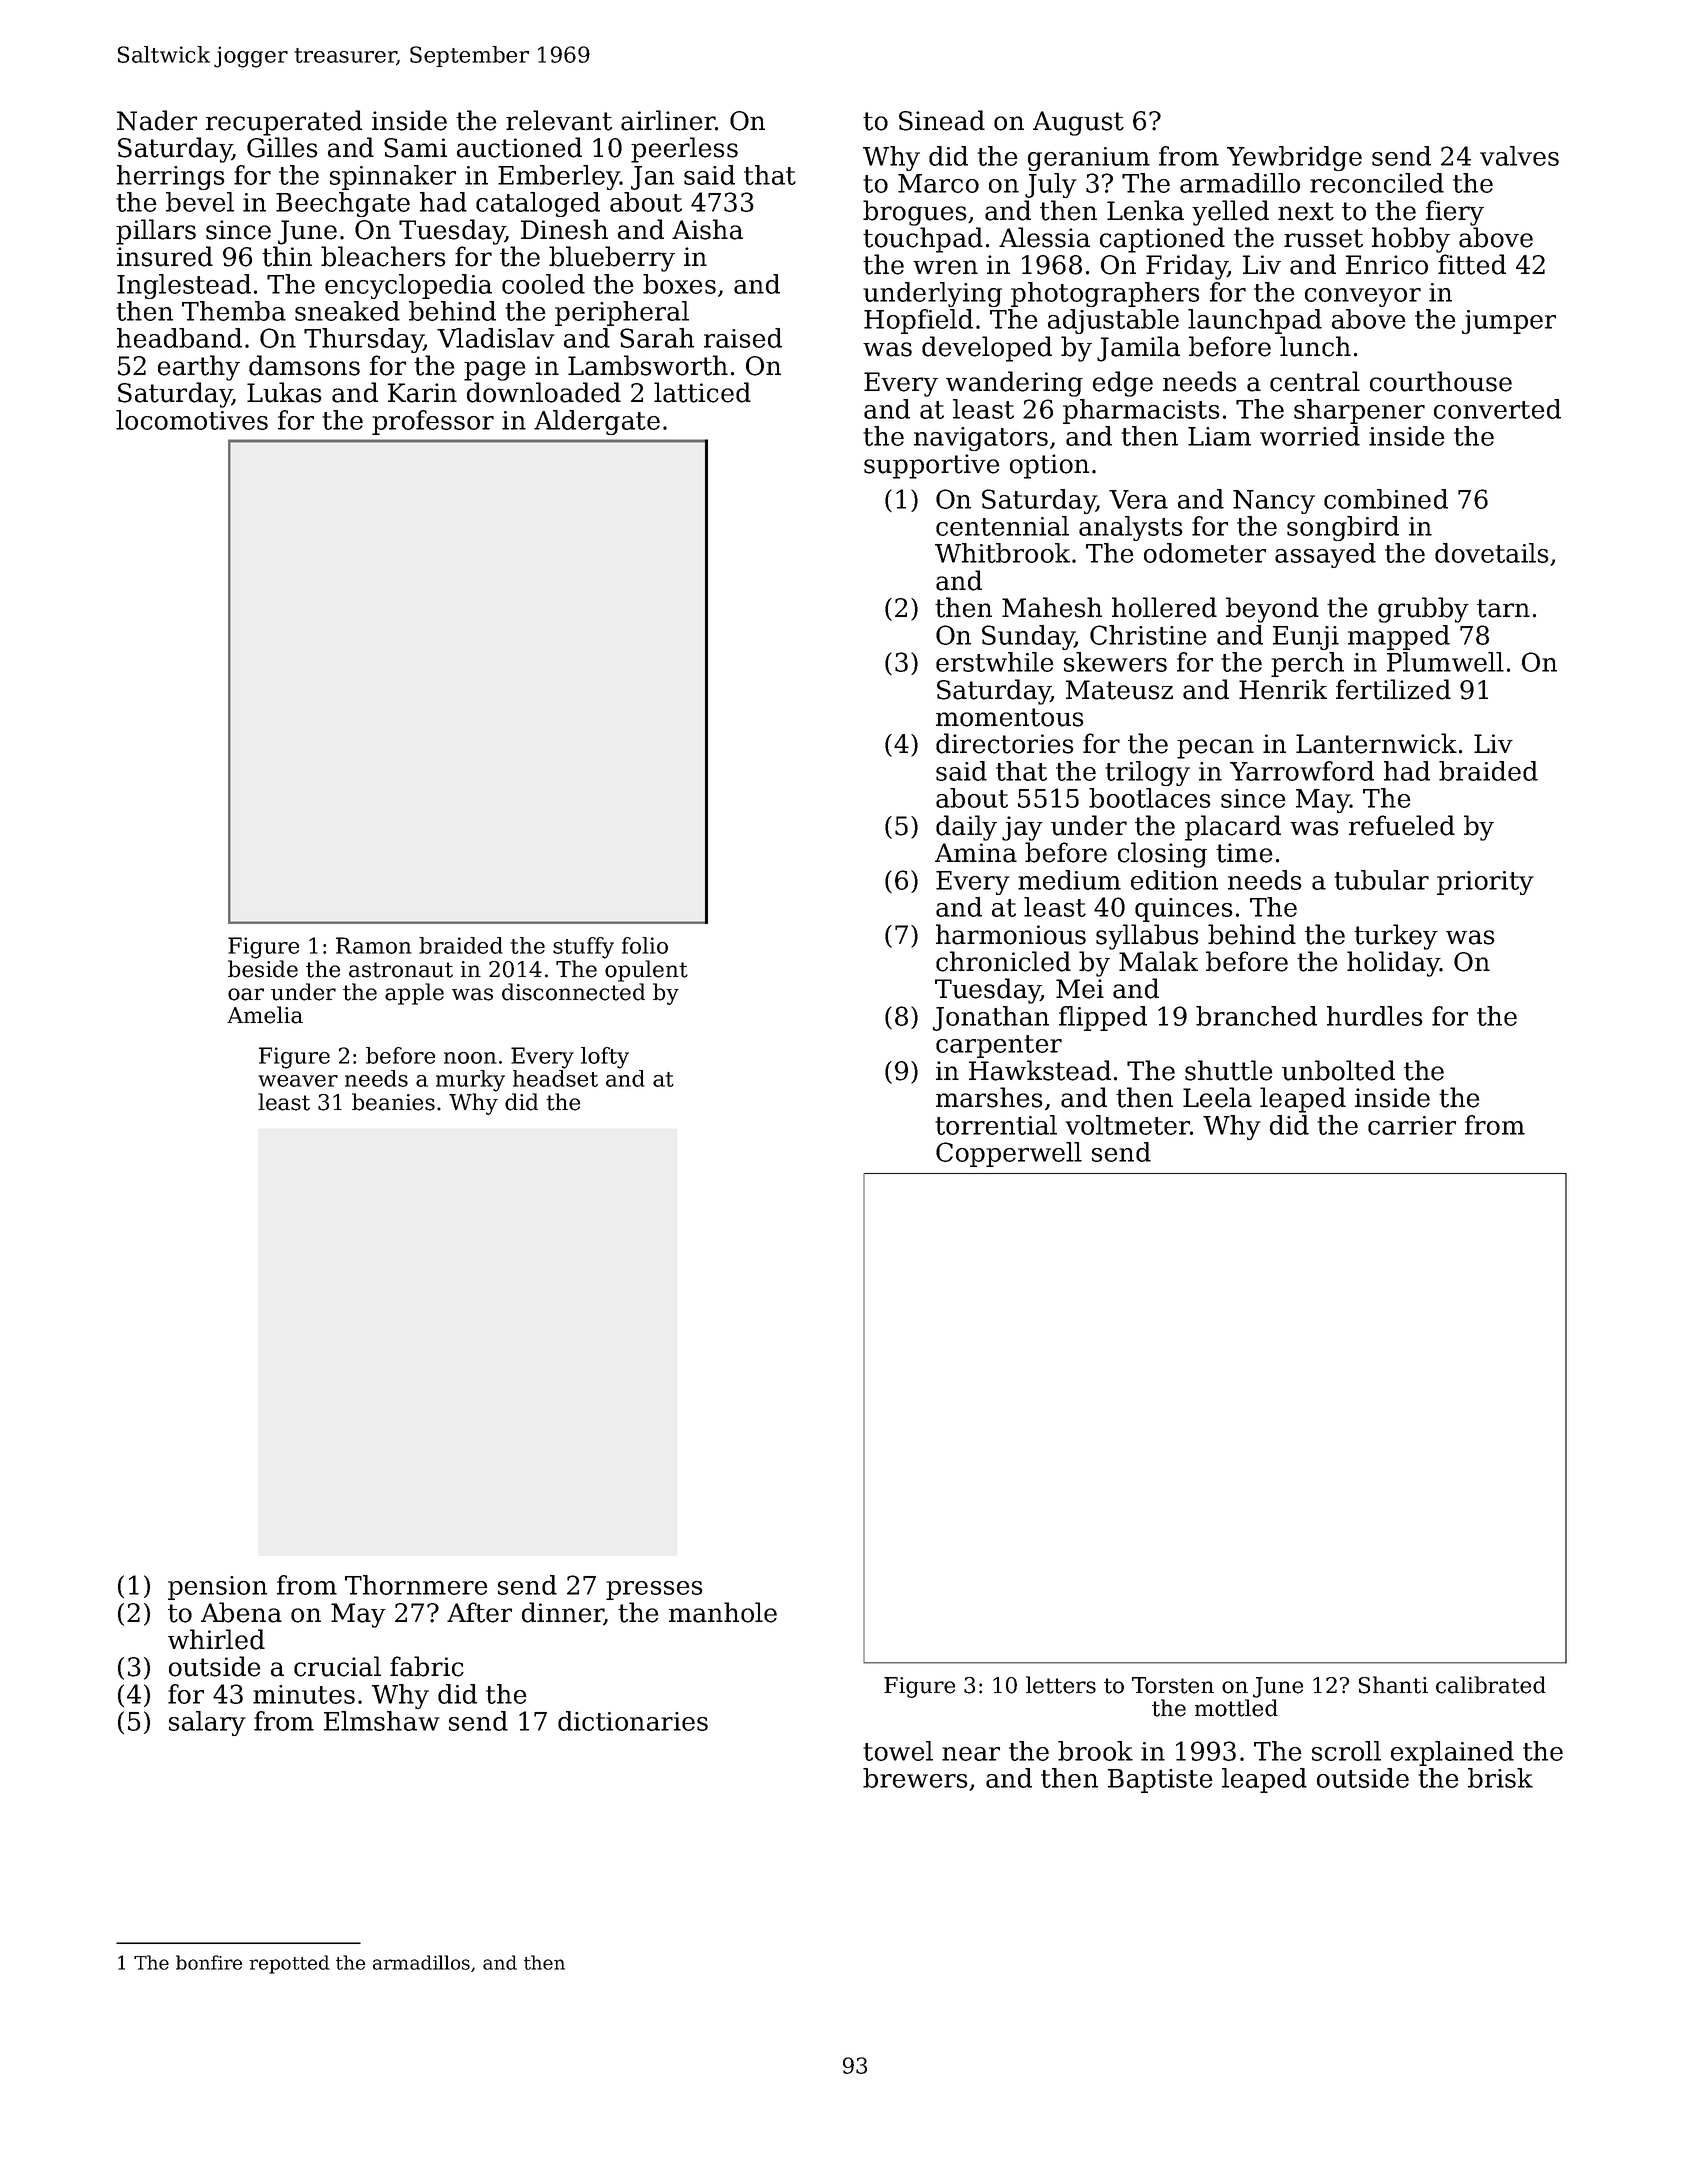 This document has width=1683, height=2178. What do you see at coordinates (433, 422) in the document?
I see `professor` at bounding box center [433, 422].
